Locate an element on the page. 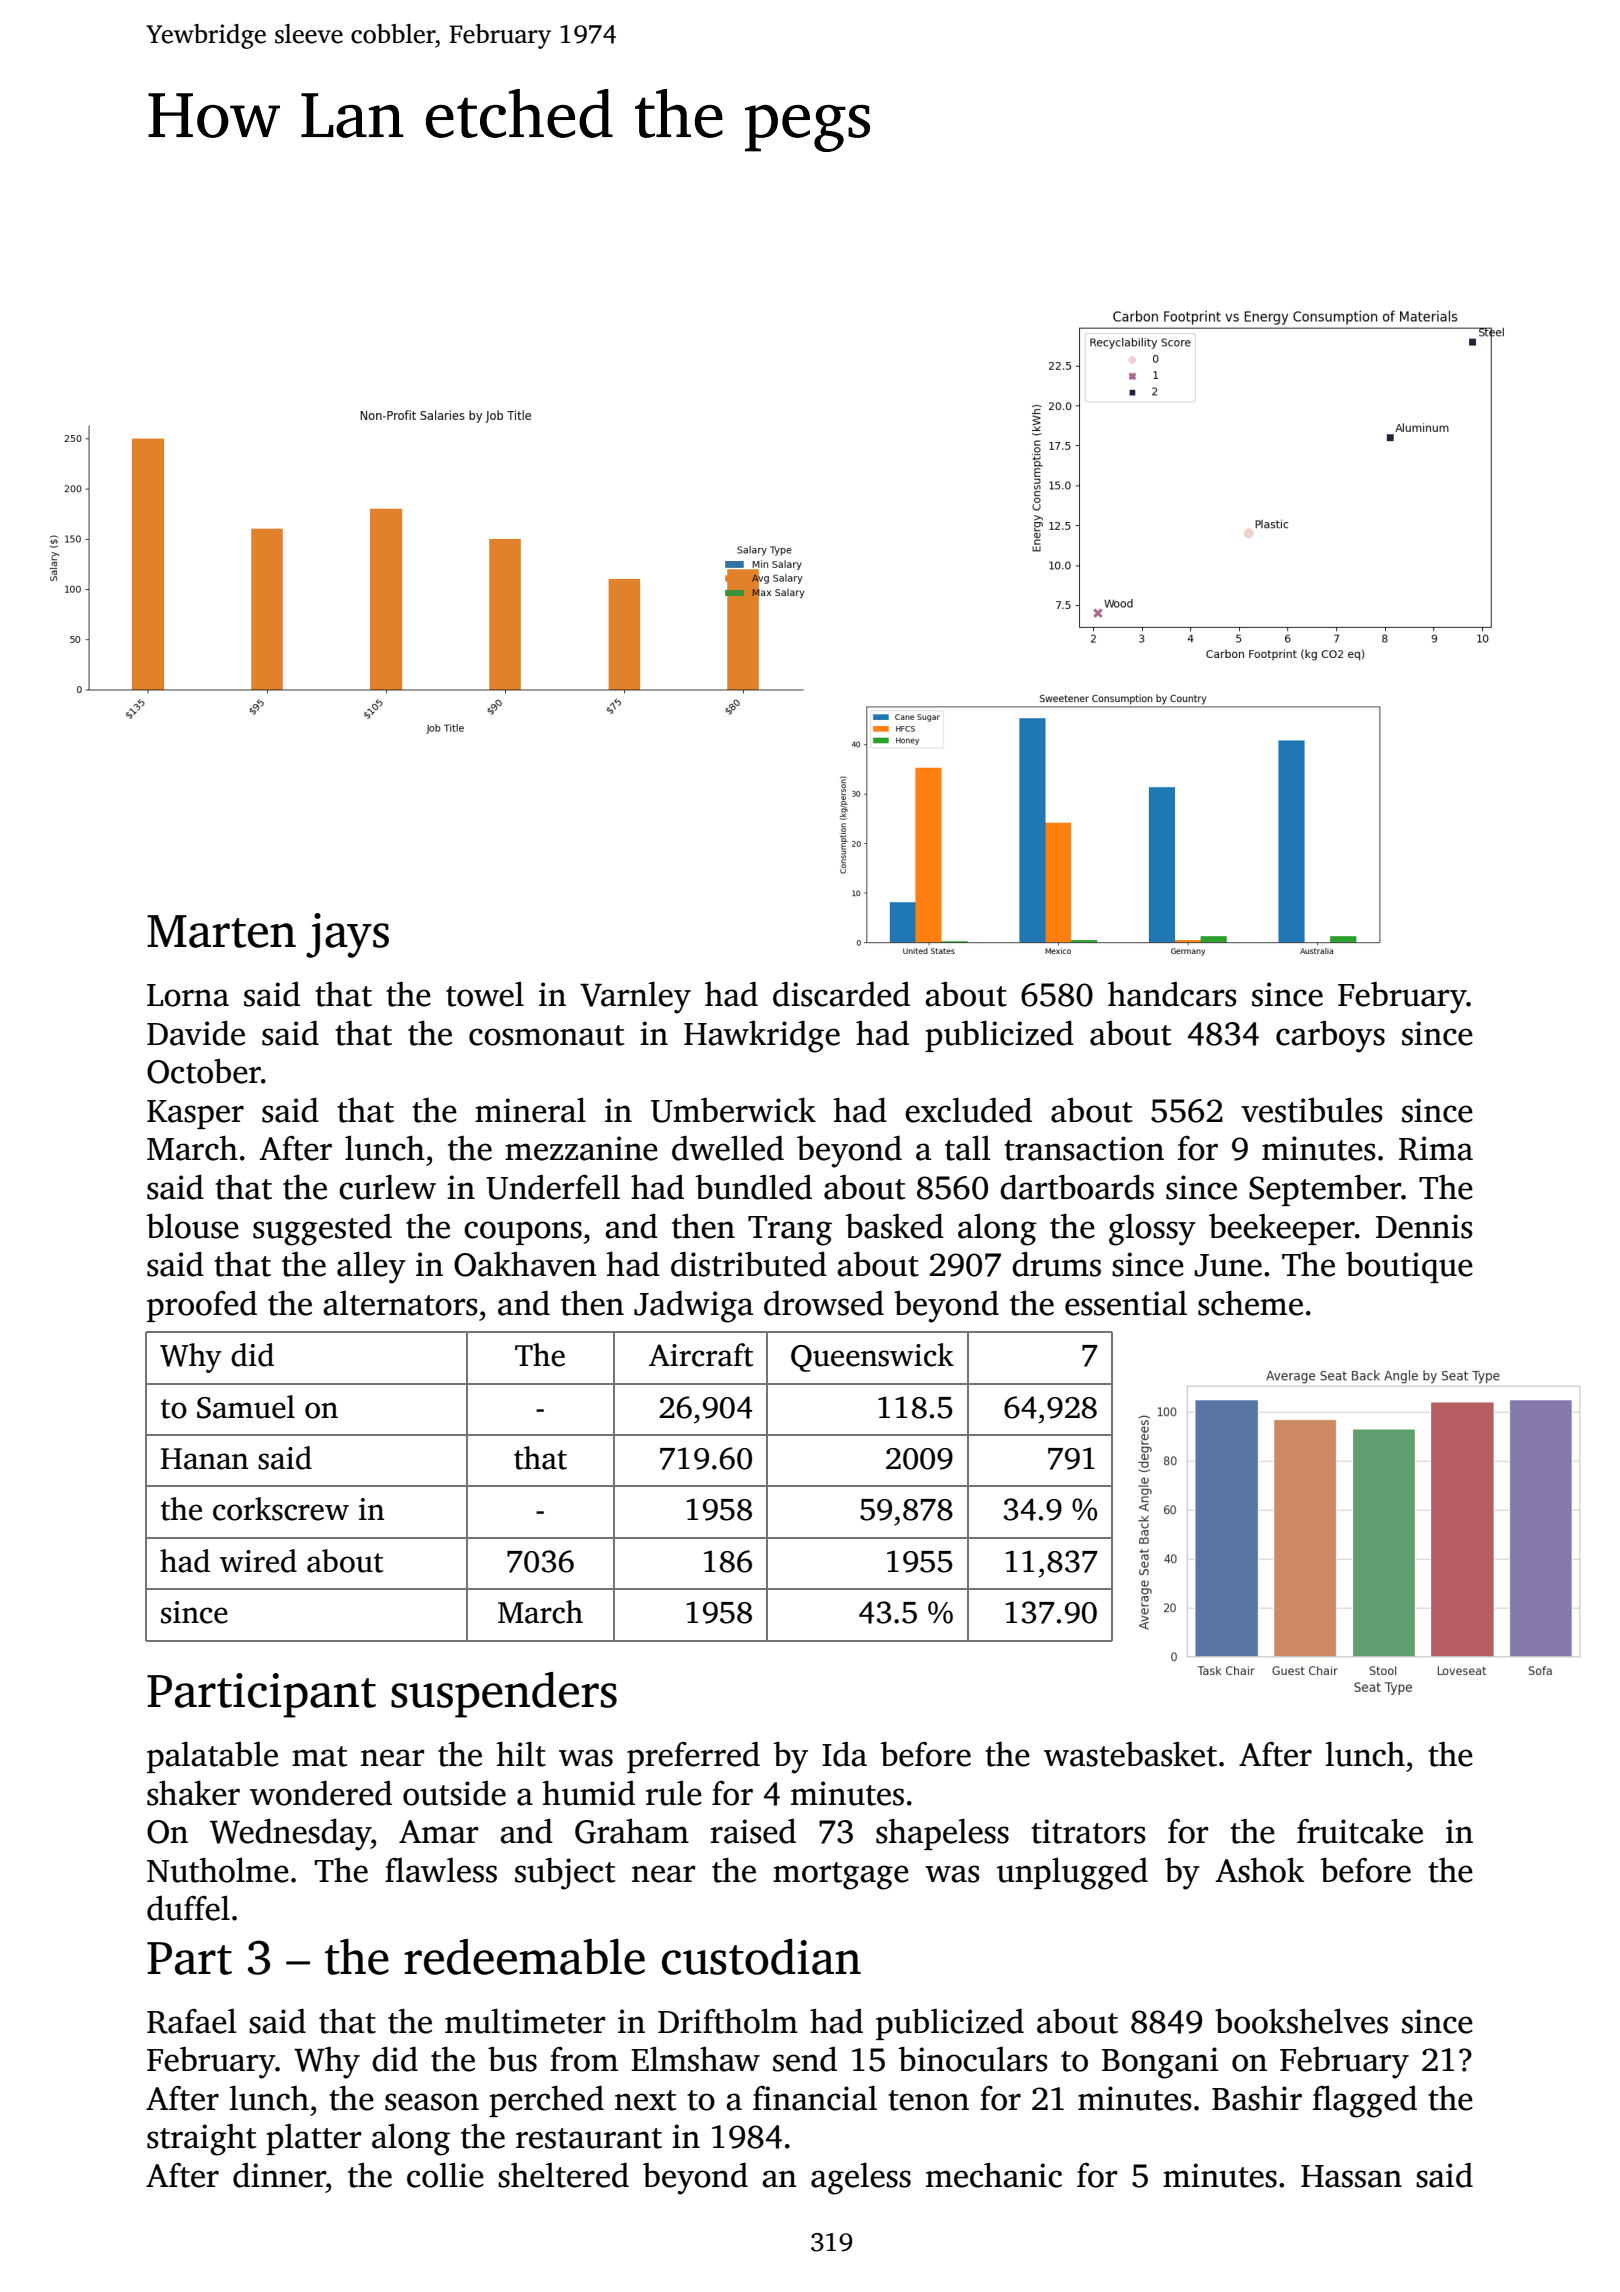 The height and width of the document is (2292, 1620). discarded is located at coordinates (841, 994).
